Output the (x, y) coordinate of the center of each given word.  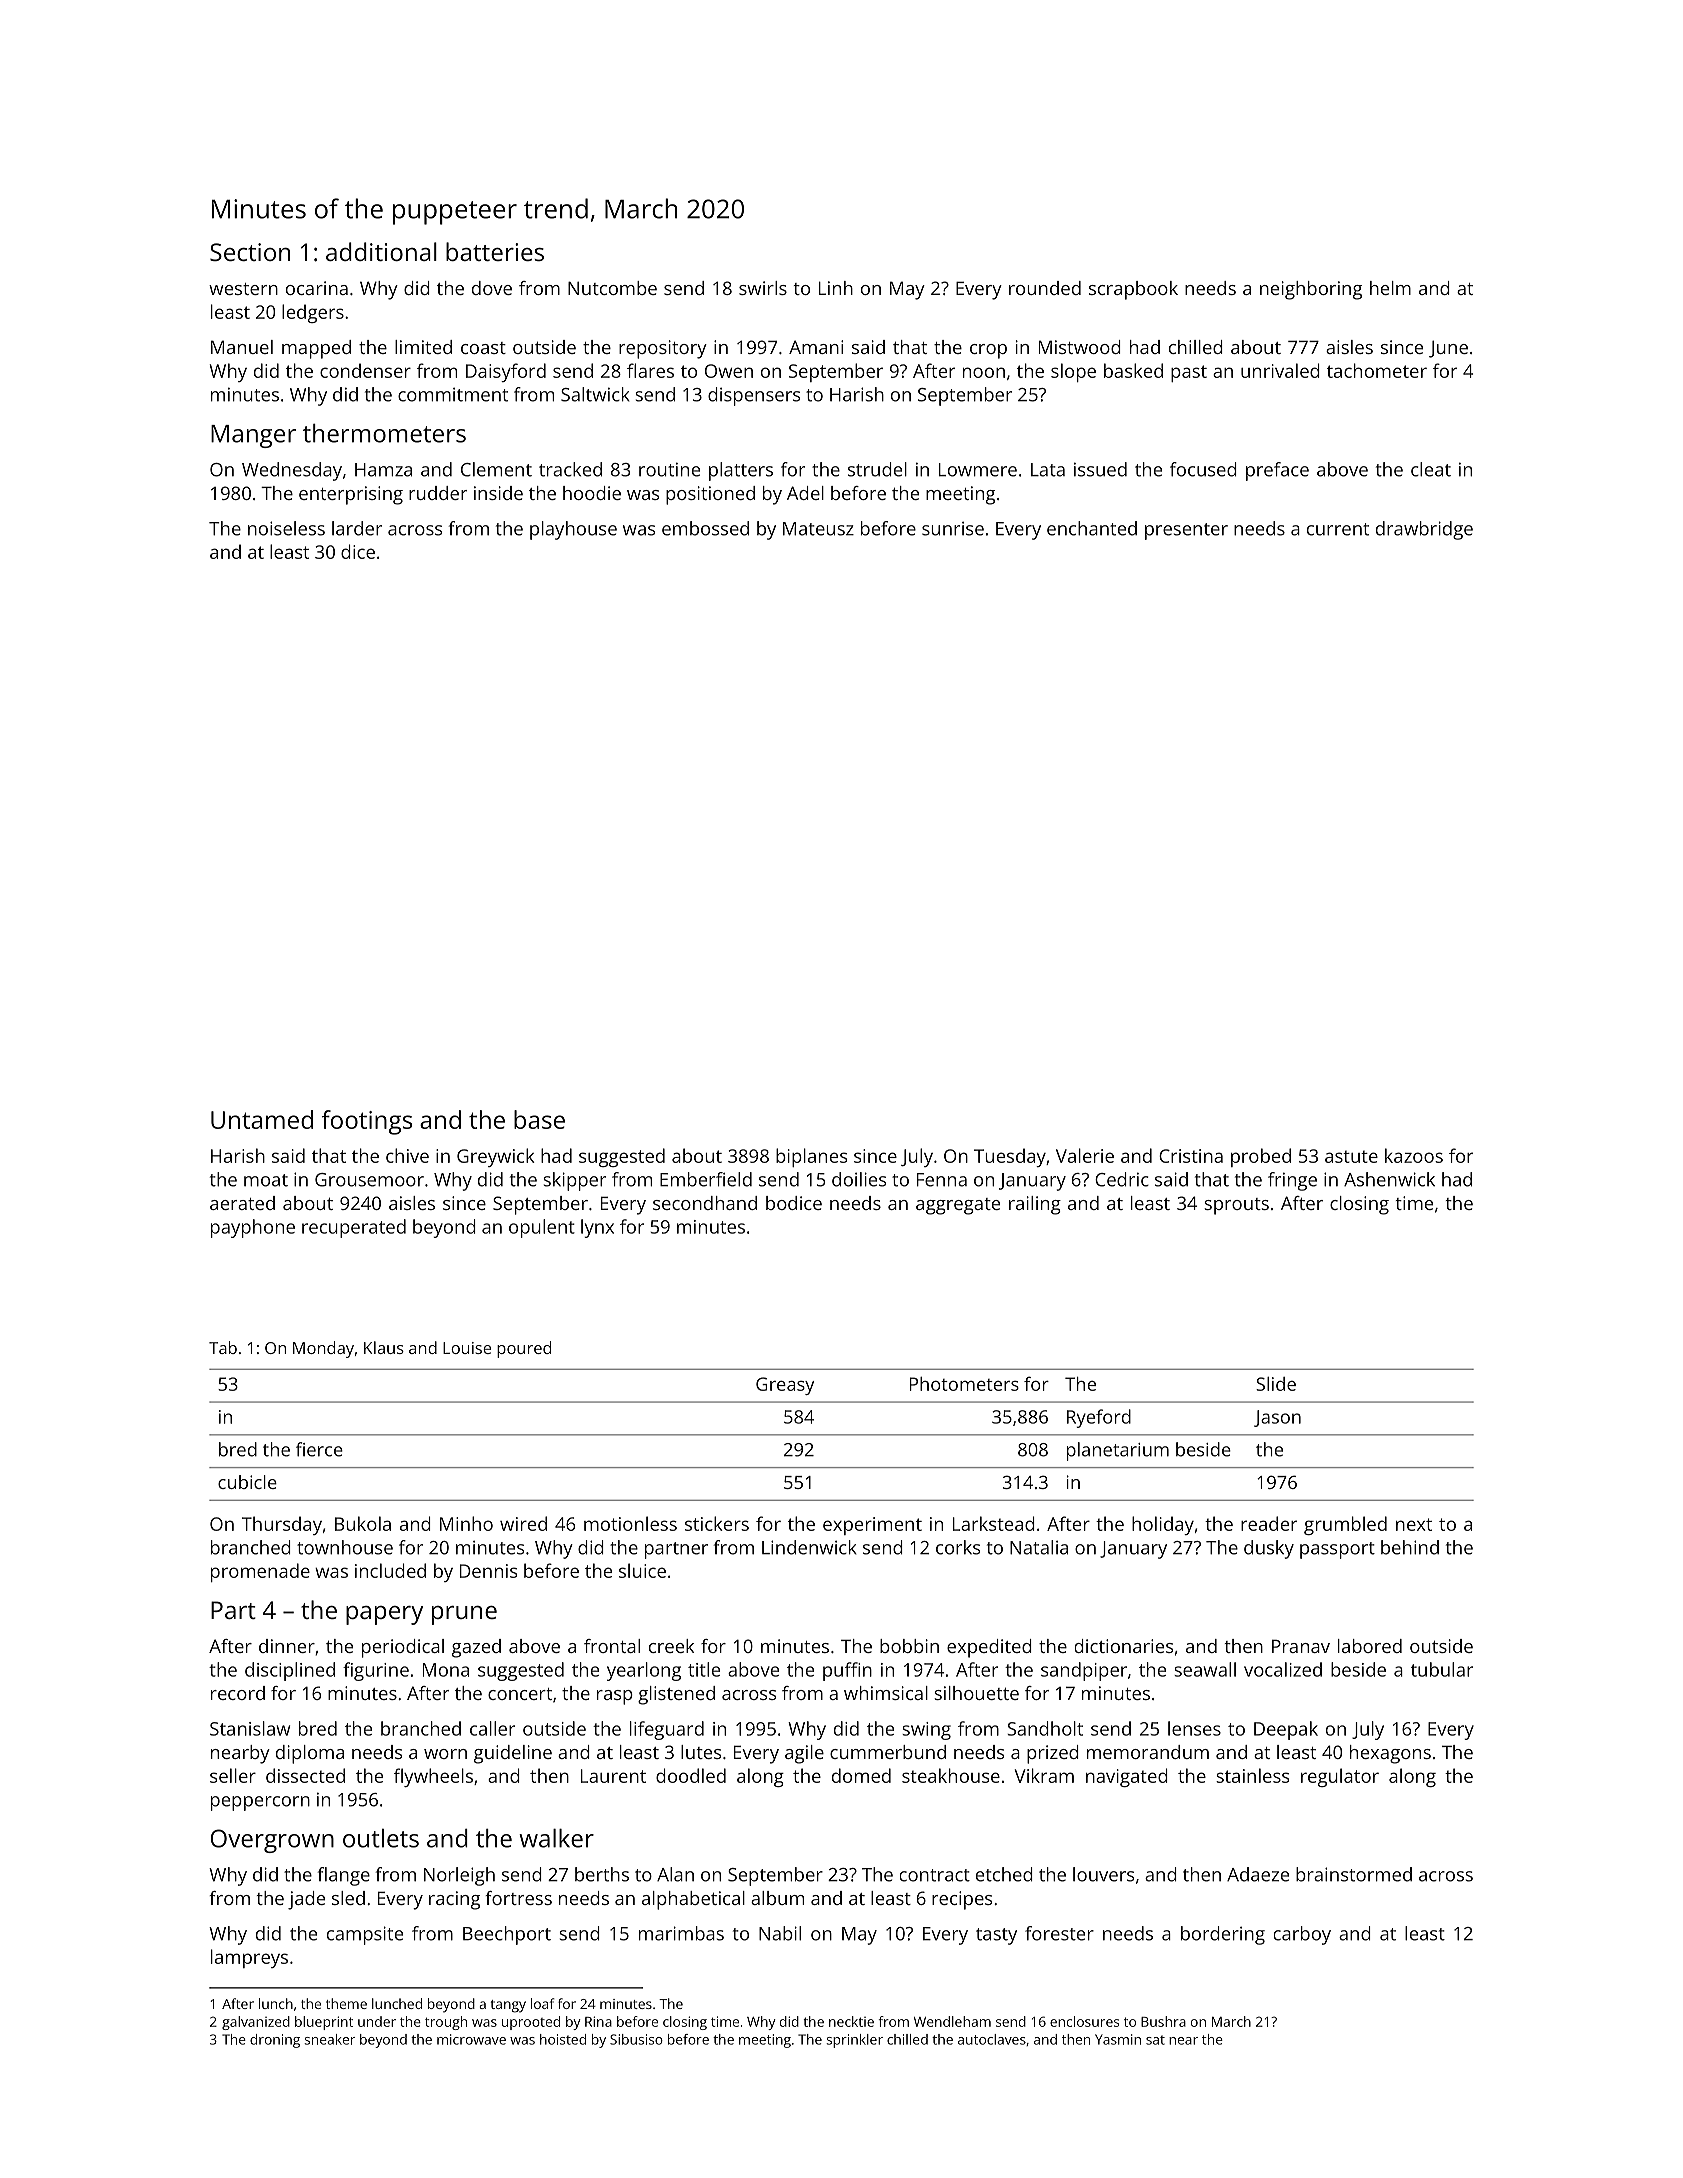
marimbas (681, 1933)
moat (266, 1180)
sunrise (953, 529)
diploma (310, 1754)
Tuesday (1010, 1157)
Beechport (507, 1935)
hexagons (1390, 1754)
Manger (253, 436)
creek (671, 1646)
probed (1261, 1157)
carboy (1302, 1935)
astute (1351, 1157)
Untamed (262, 1119)
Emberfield (706, 1179)
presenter (1186, 531)
